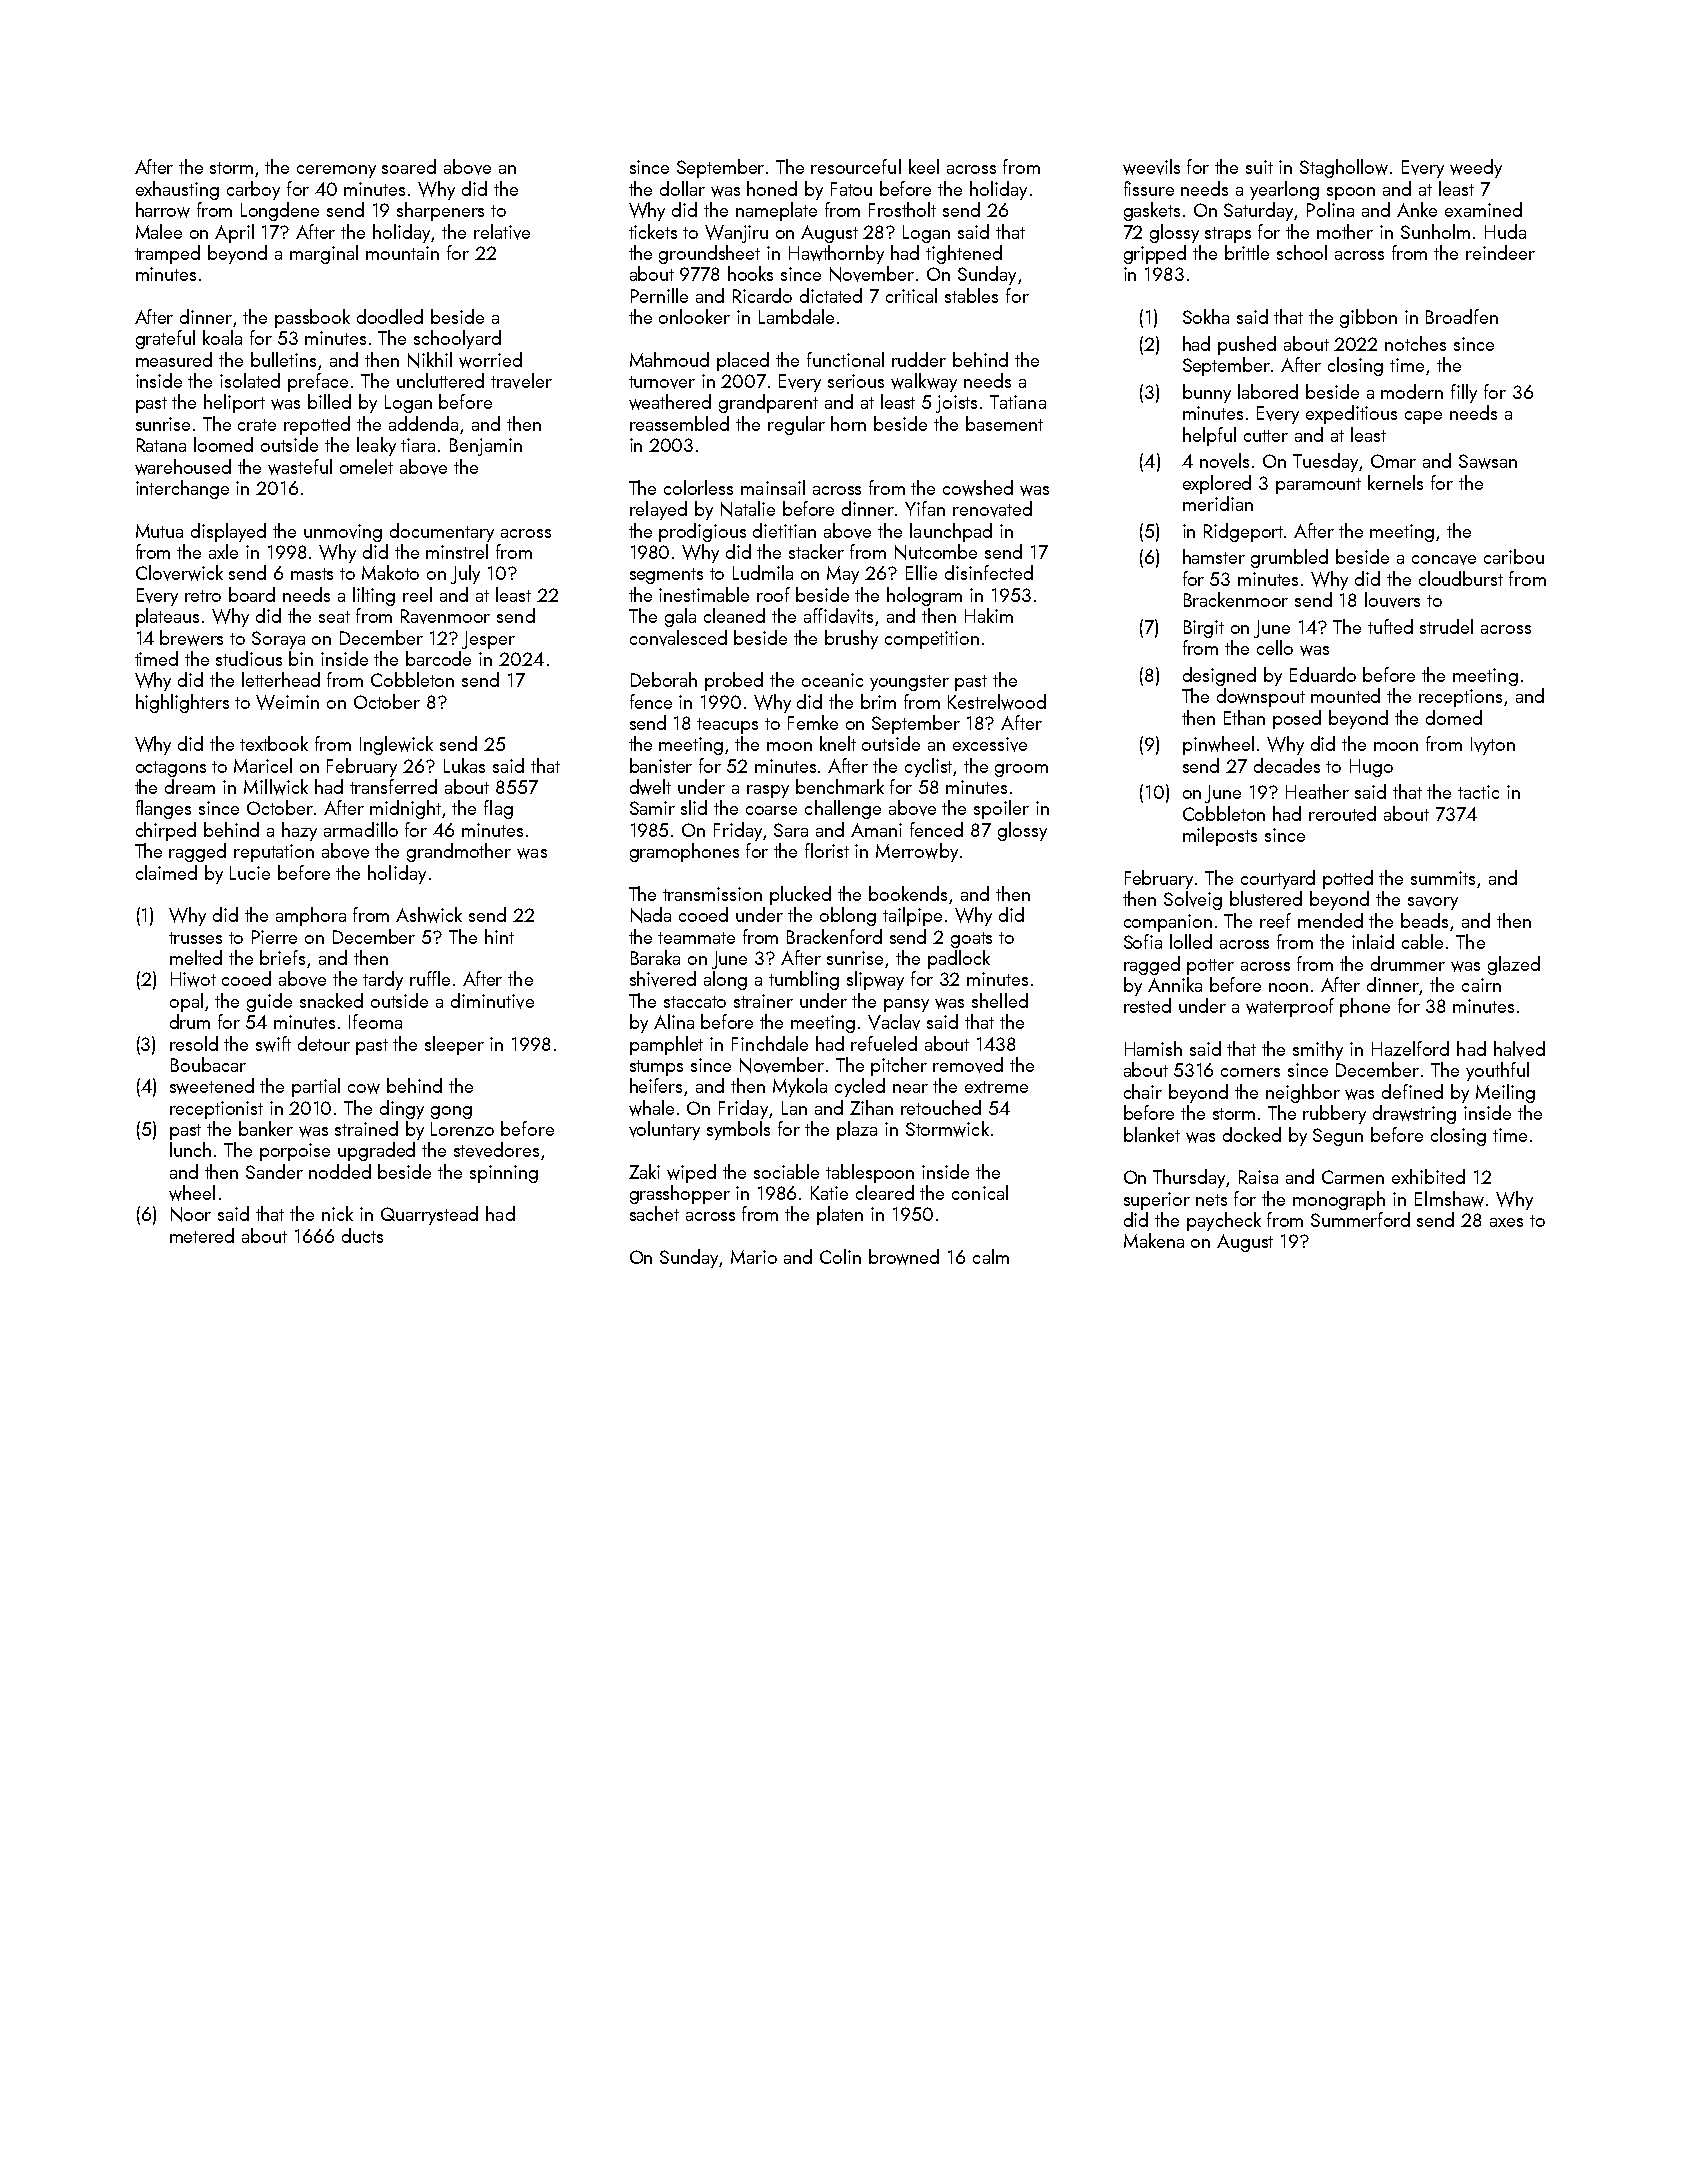  Describe the element at coordinates (1368, 318) in the image. I see `gibbon` at that location.
